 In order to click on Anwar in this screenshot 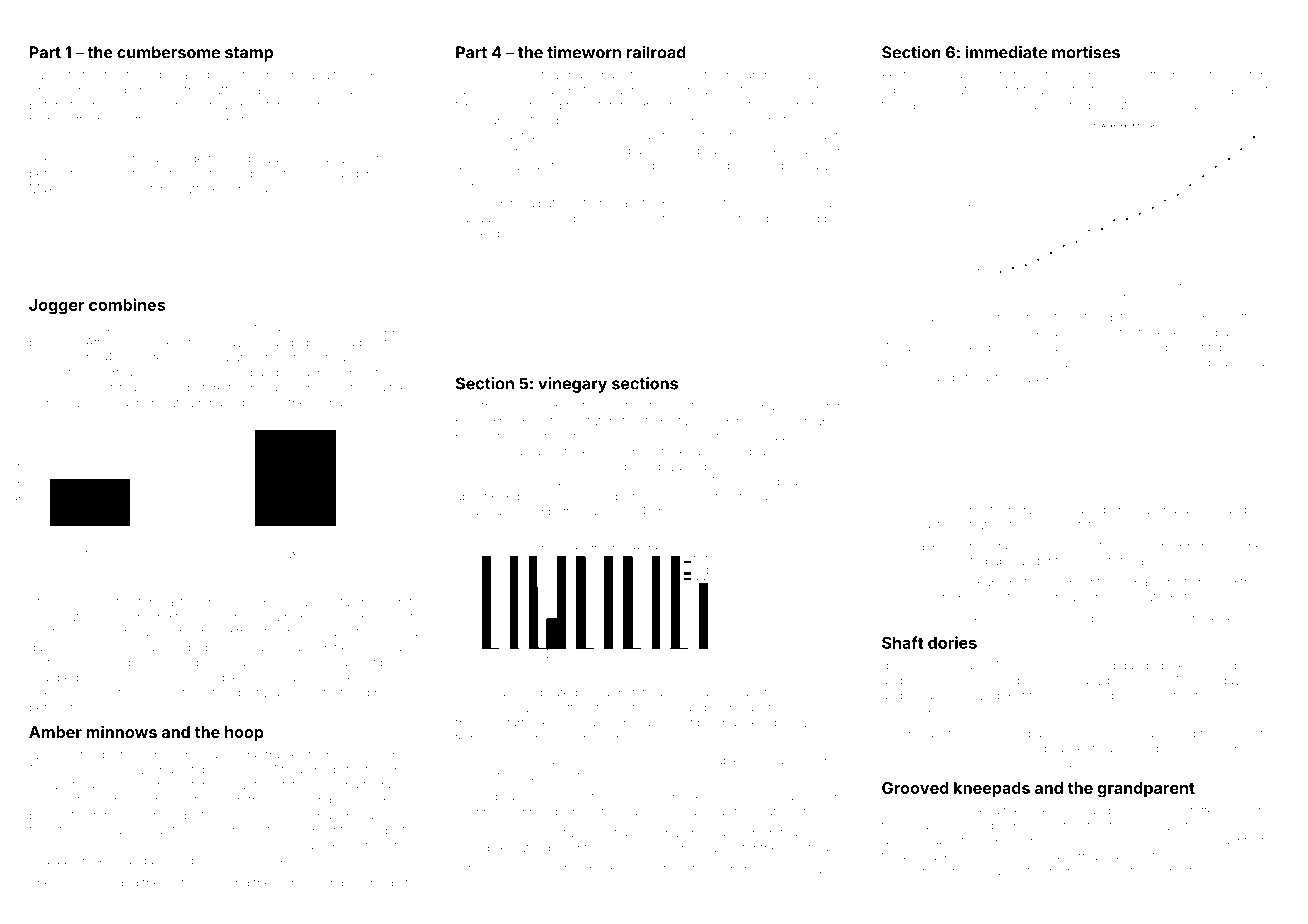, I will do `click(404, 632)`.
